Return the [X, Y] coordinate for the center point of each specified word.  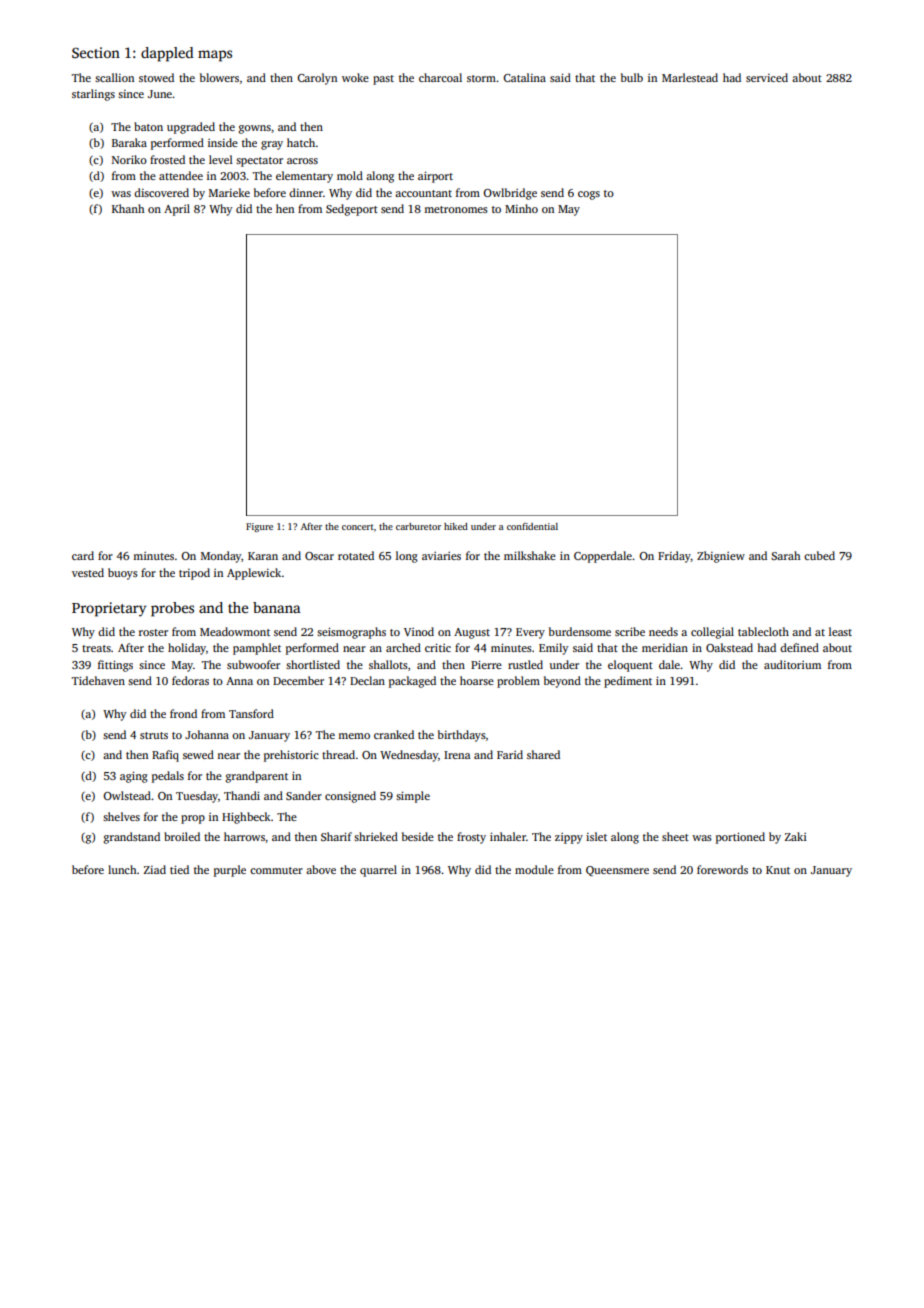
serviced [767, 77]
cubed [819, 555]
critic [438, 647]
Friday [674, 557]
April [177, 210]
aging [134, 777]
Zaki [796, 836]
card [83, 555]
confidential [532, 526]
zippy [569, 838]
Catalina [524, 77]
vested [88, 572]
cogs [589, 195]
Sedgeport [352, 210]
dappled [167, 54]
